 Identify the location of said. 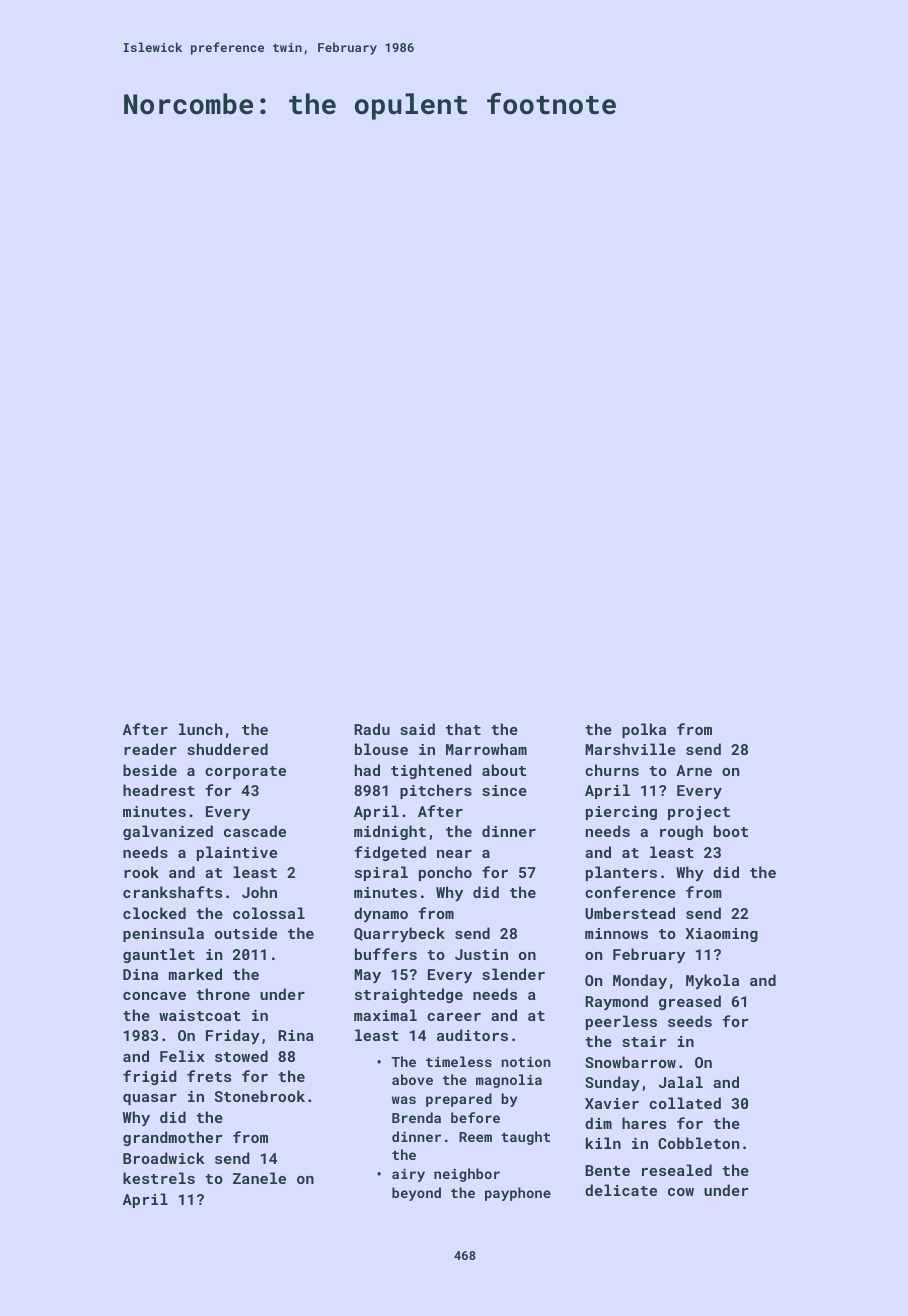
(417, 729).
